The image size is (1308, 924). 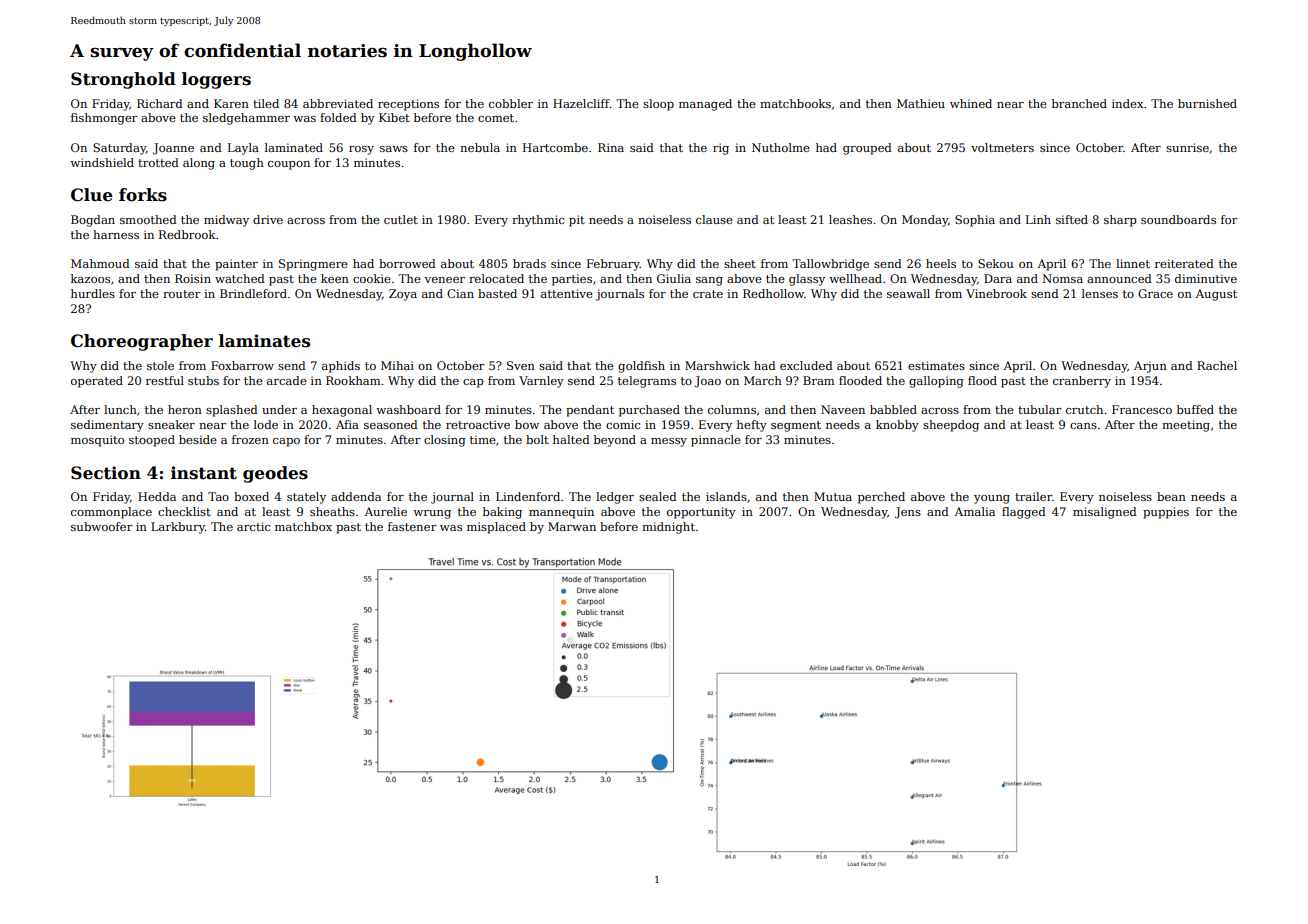 I want to click on matchbooks, so click(x=795, y=103).
